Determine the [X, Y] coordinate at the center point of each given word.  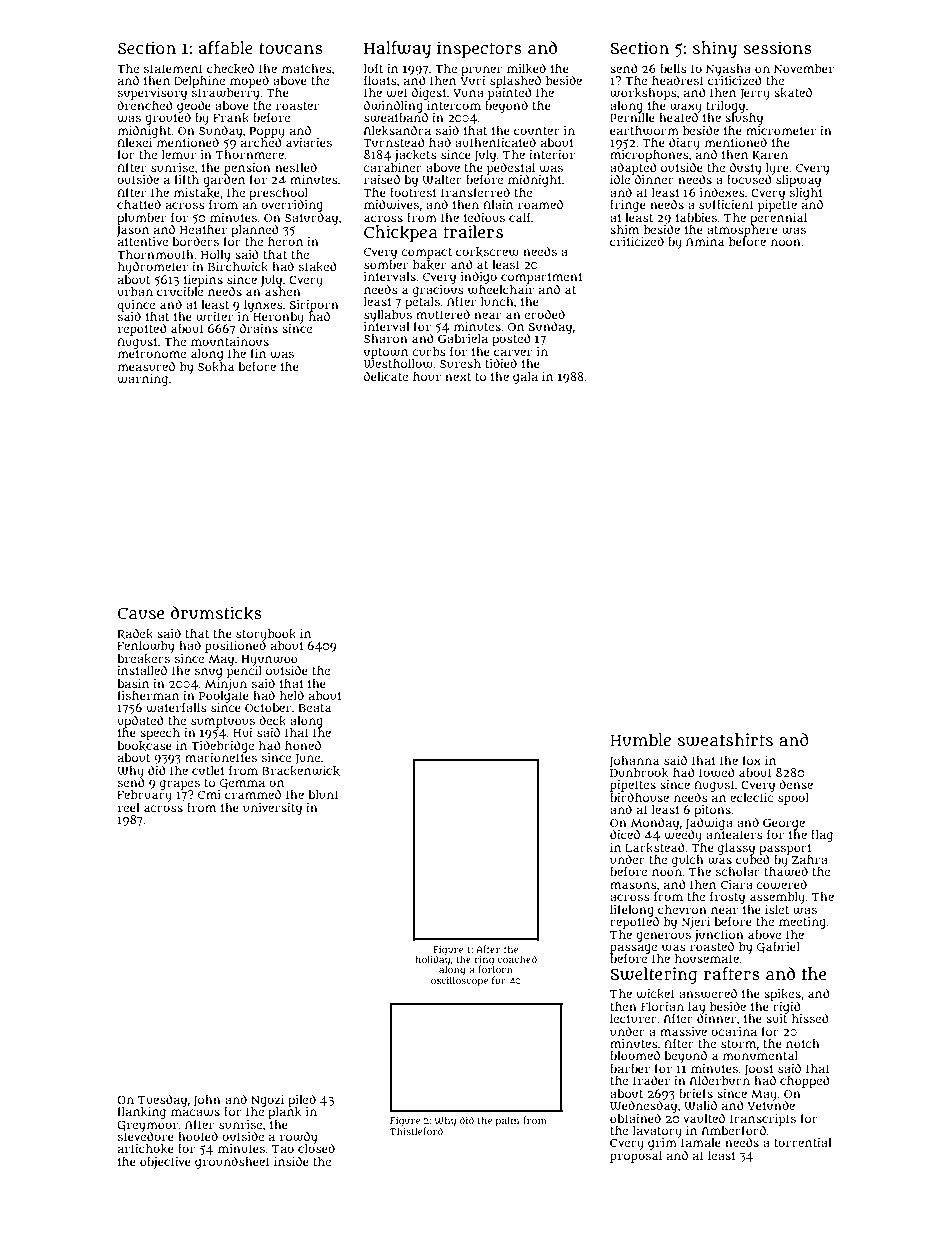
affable [226, 48]
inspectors [479, 49]
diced [625, 834]
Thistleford [416, 1131]
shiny [715, 49]
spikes [782, 995]
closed [316, 1148]
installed [142, 670]
